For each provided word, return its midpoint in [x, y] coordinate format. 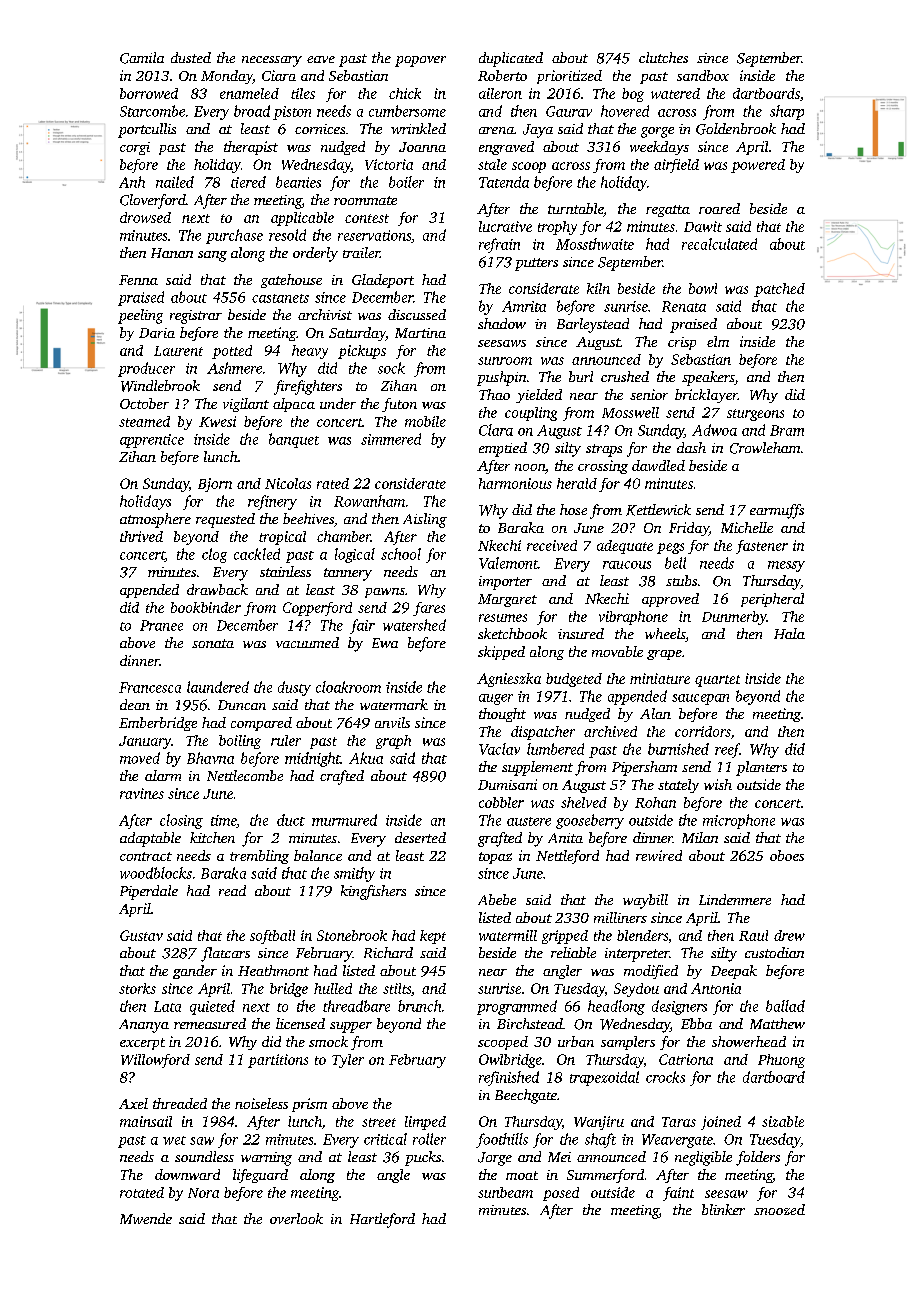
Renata [684, 306]
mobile [425, 421]
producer [146, 369]
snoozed [779, 1209]
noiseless [261, 1103]
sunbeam [505, 1192]
